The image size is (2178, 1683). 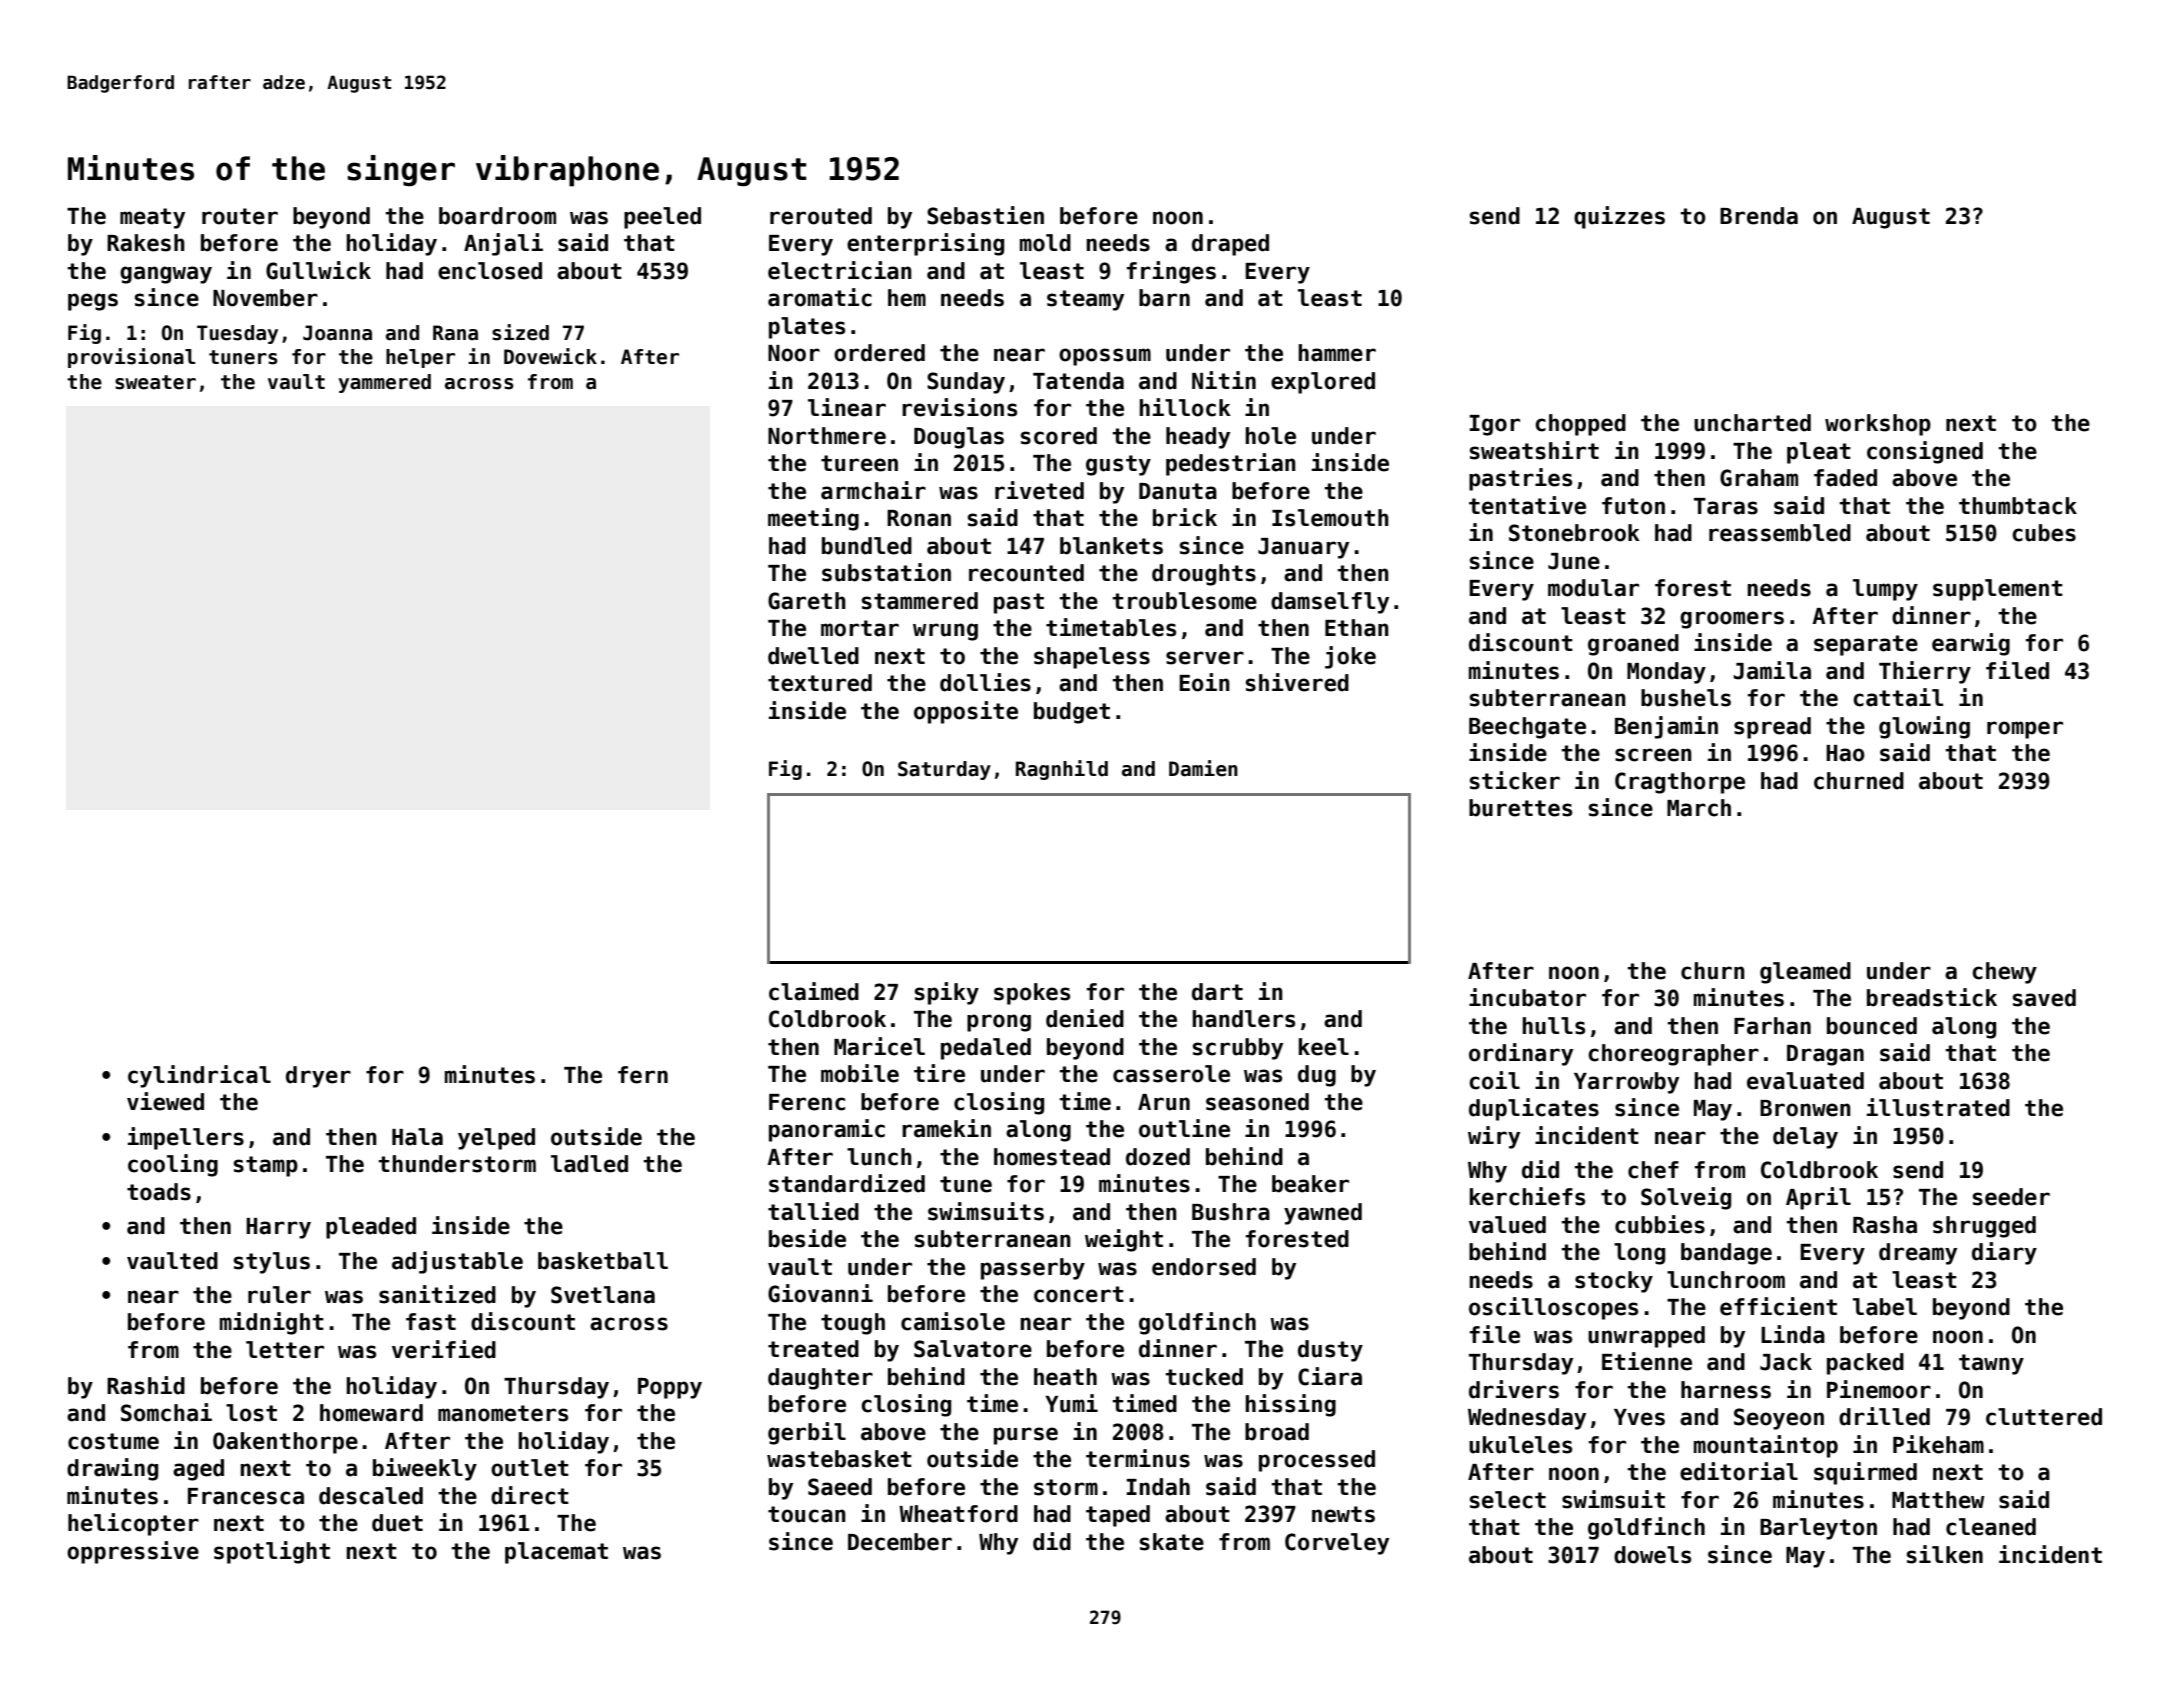 I want to click on workshop, so click(x=1878, y=425).
